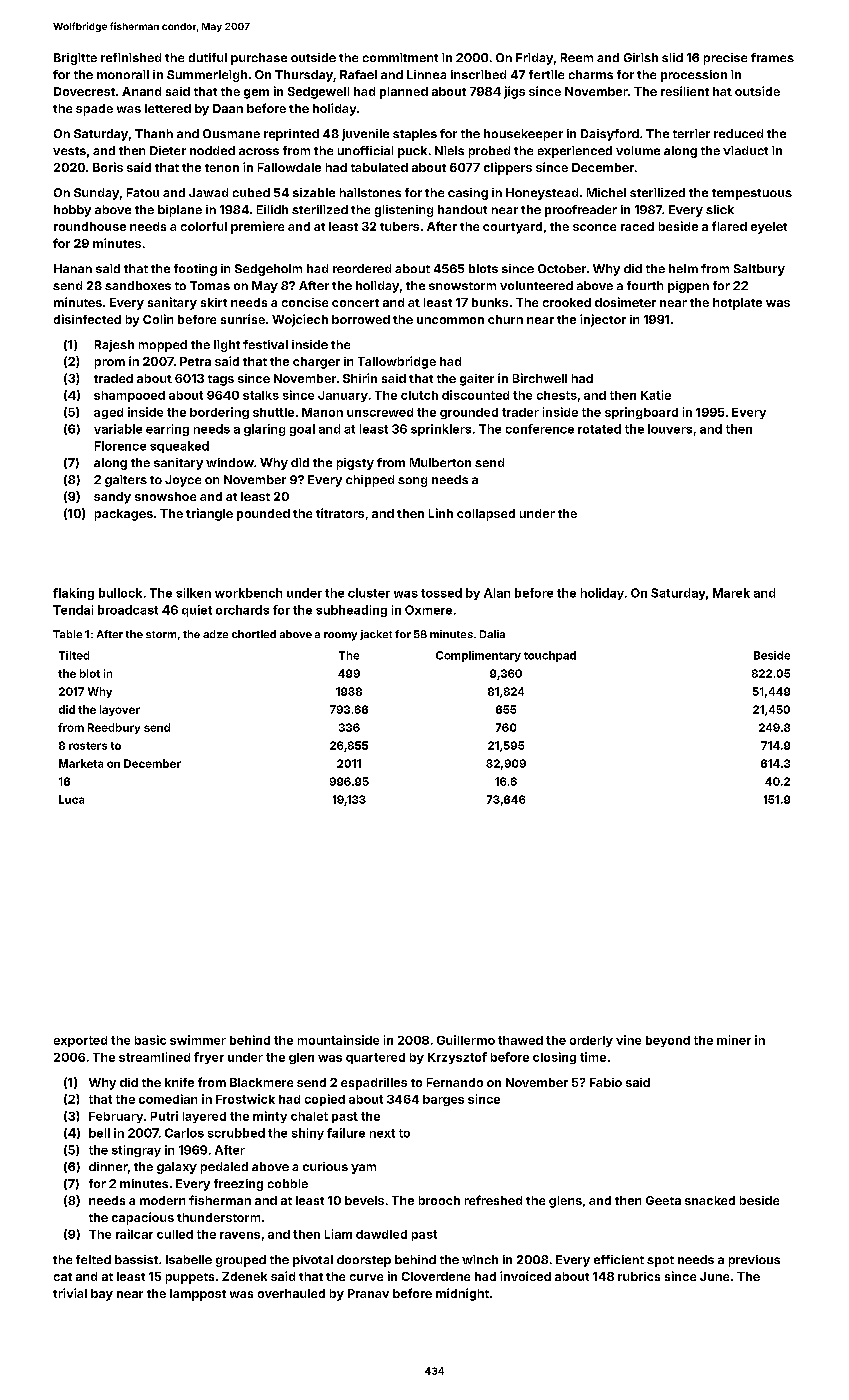 The height and width of the screenshot is (1400, 849). What do you see at coordinates (462, 1294) in the screenshot?
I see `midnight` at bounding box center [462, 1294].
